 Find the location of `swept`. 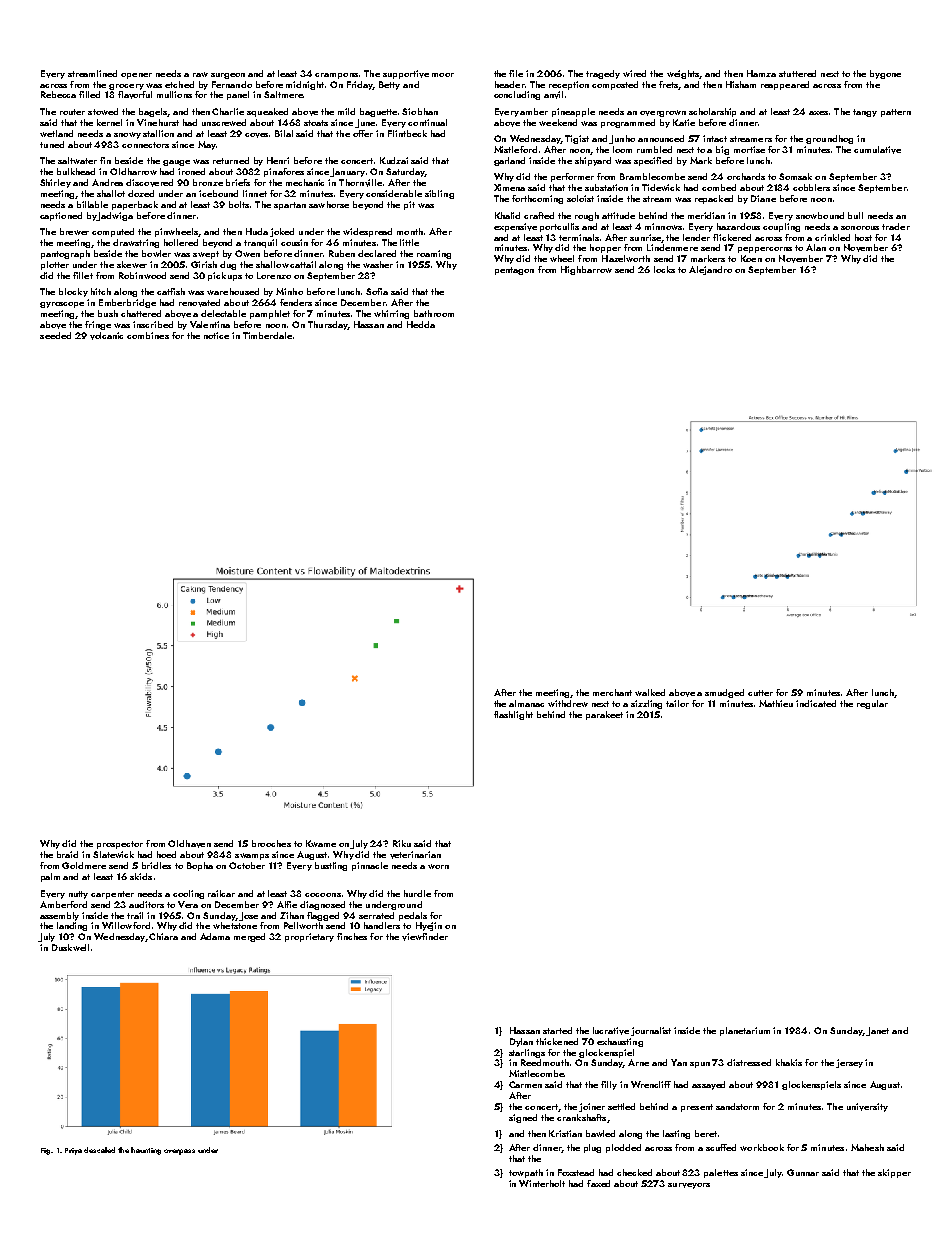

swept is located at coordinates (206, 255).
